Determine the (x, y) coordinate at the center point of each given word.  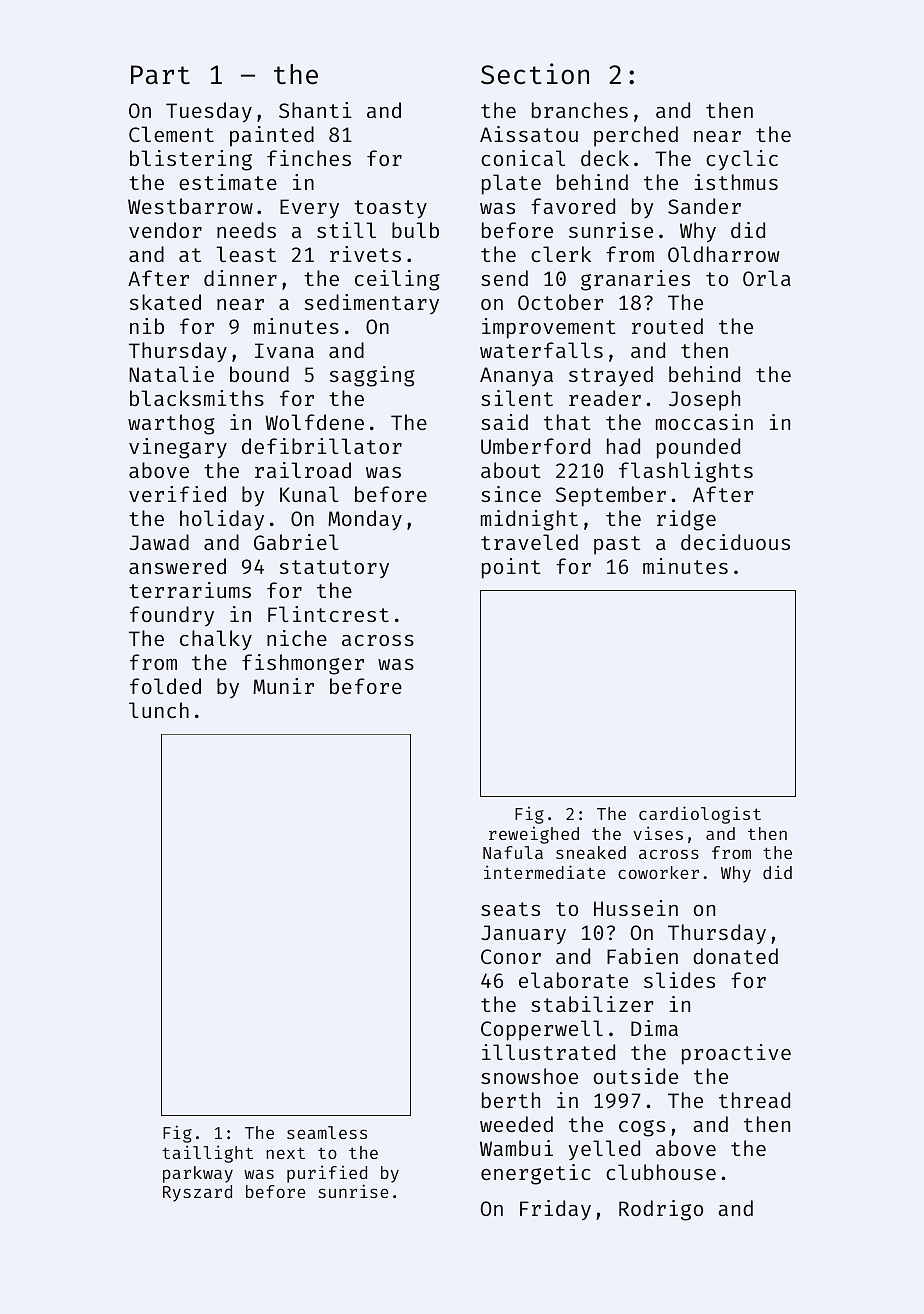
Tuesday (209, 112)
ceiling (397, 280)
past (617, 545)
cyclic (742, 160)
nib (147, 326)
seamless (327, 1132)
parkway (198, 1174)
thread (754, 1100)
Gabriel (296, 542)
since (511, 494)
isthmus (736, 182)
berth (511, 1100)
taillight (207, 1154)
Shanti (315, 110)
